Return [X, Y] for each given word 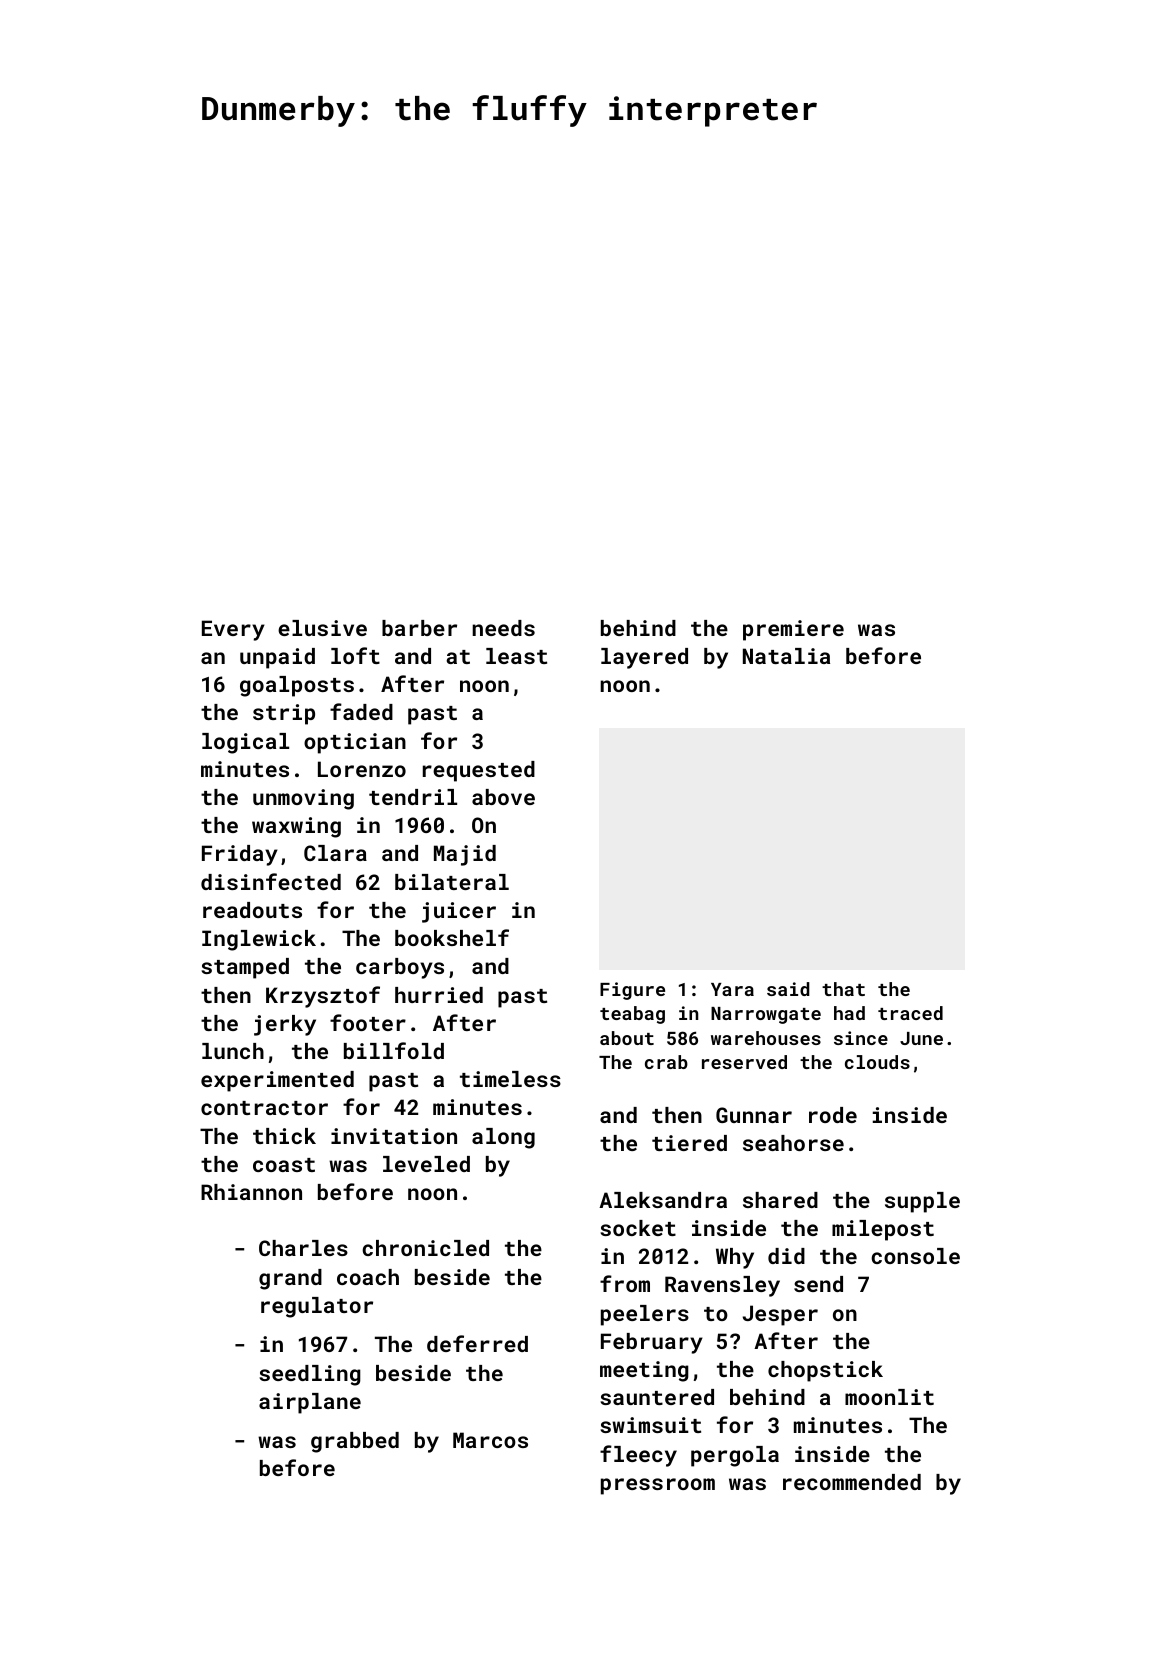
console [915, 1256]
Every [233, 630]
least [516, 656]
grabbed [355, 1442]
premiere [793, 630]
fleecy [638, 1456]
